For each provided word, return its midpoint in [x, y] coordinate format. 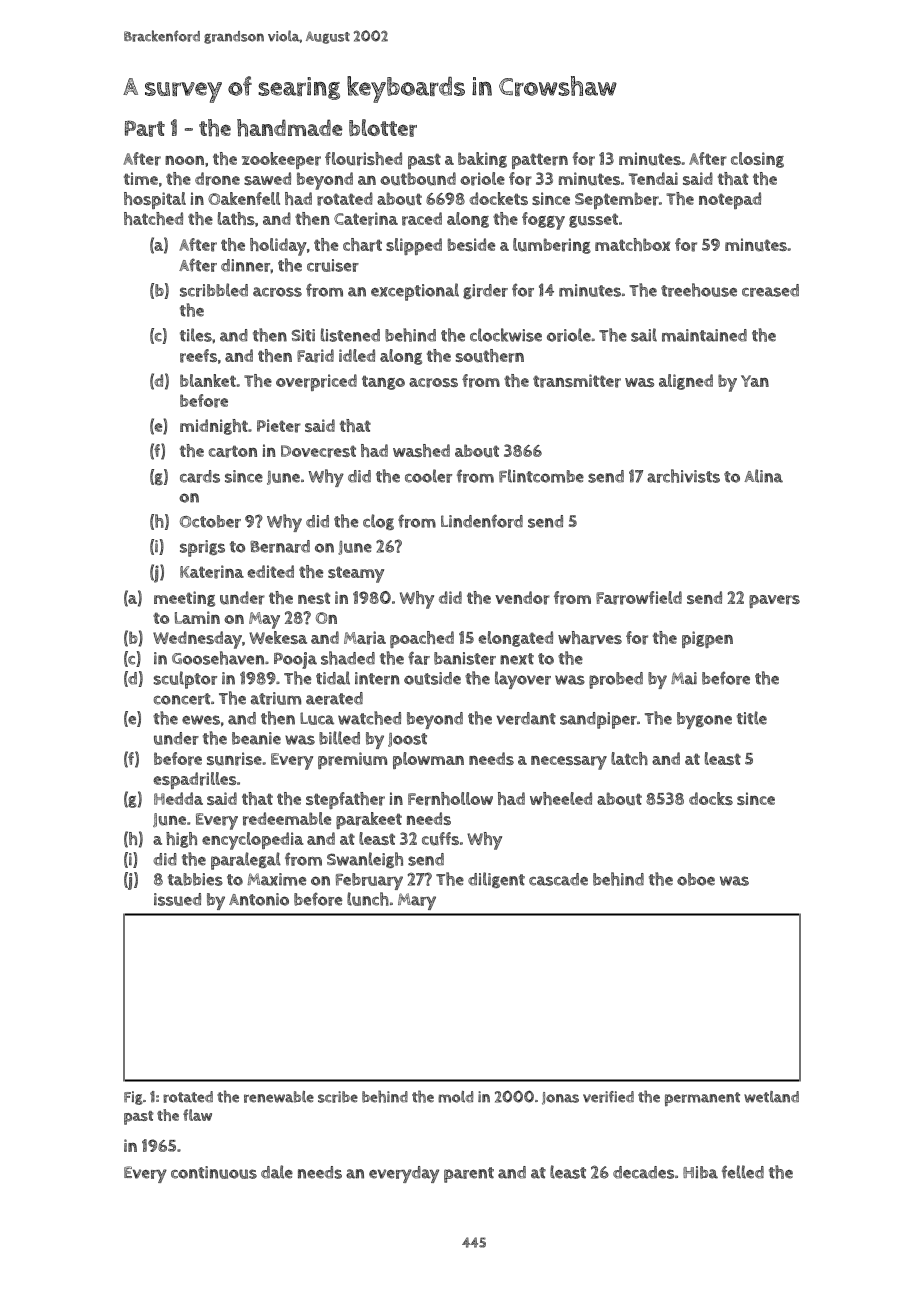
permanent [702, 1099]
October [210, 521]
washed [421, 450]
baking [482, 160]
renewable [279, 1097]
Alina [763, 476]
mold [455, 1097]
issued [177, 899]
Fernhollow [450, 799]
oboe [696, 879]
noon [184, 160]
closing [757, 160]
